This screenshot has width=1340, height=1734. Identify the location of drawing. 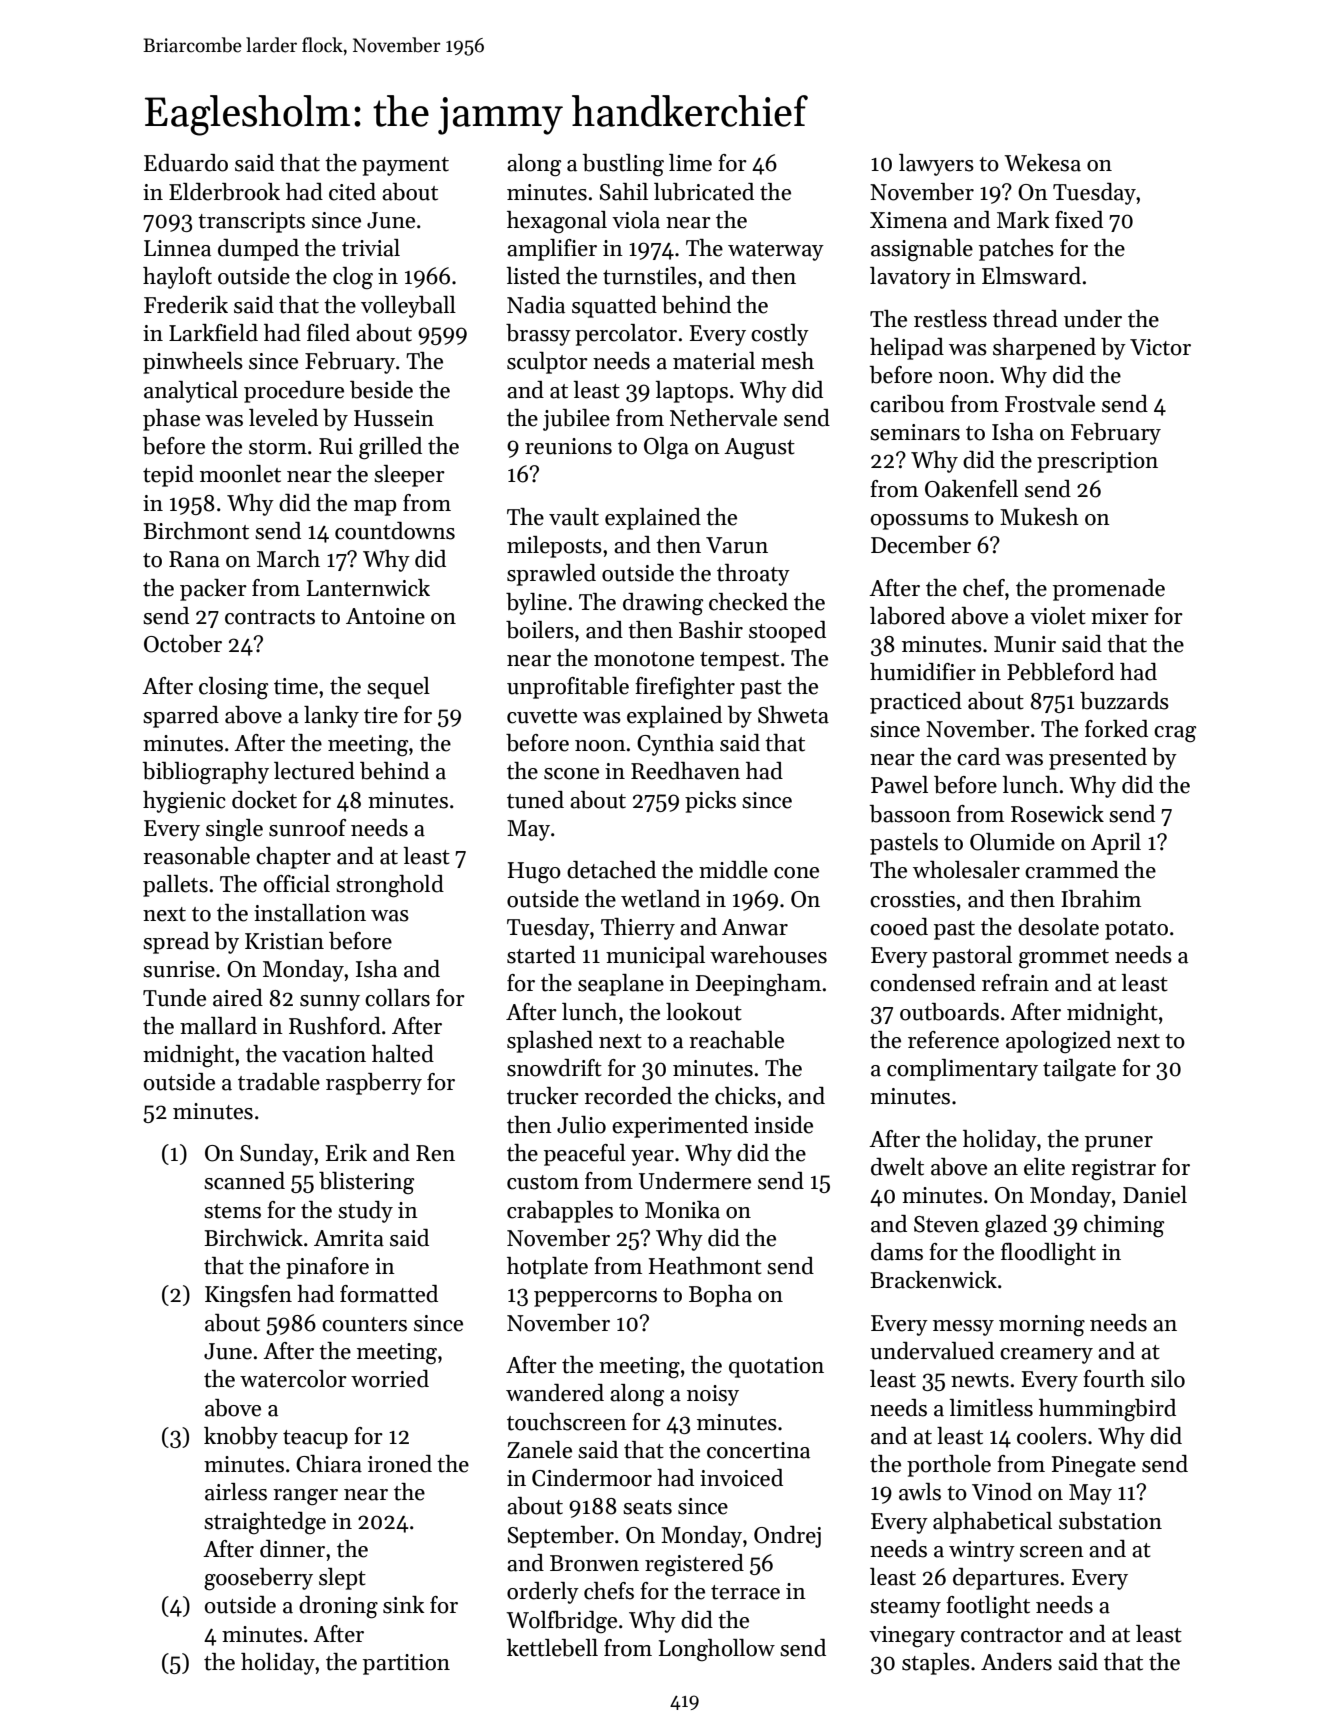
(663, 604).
